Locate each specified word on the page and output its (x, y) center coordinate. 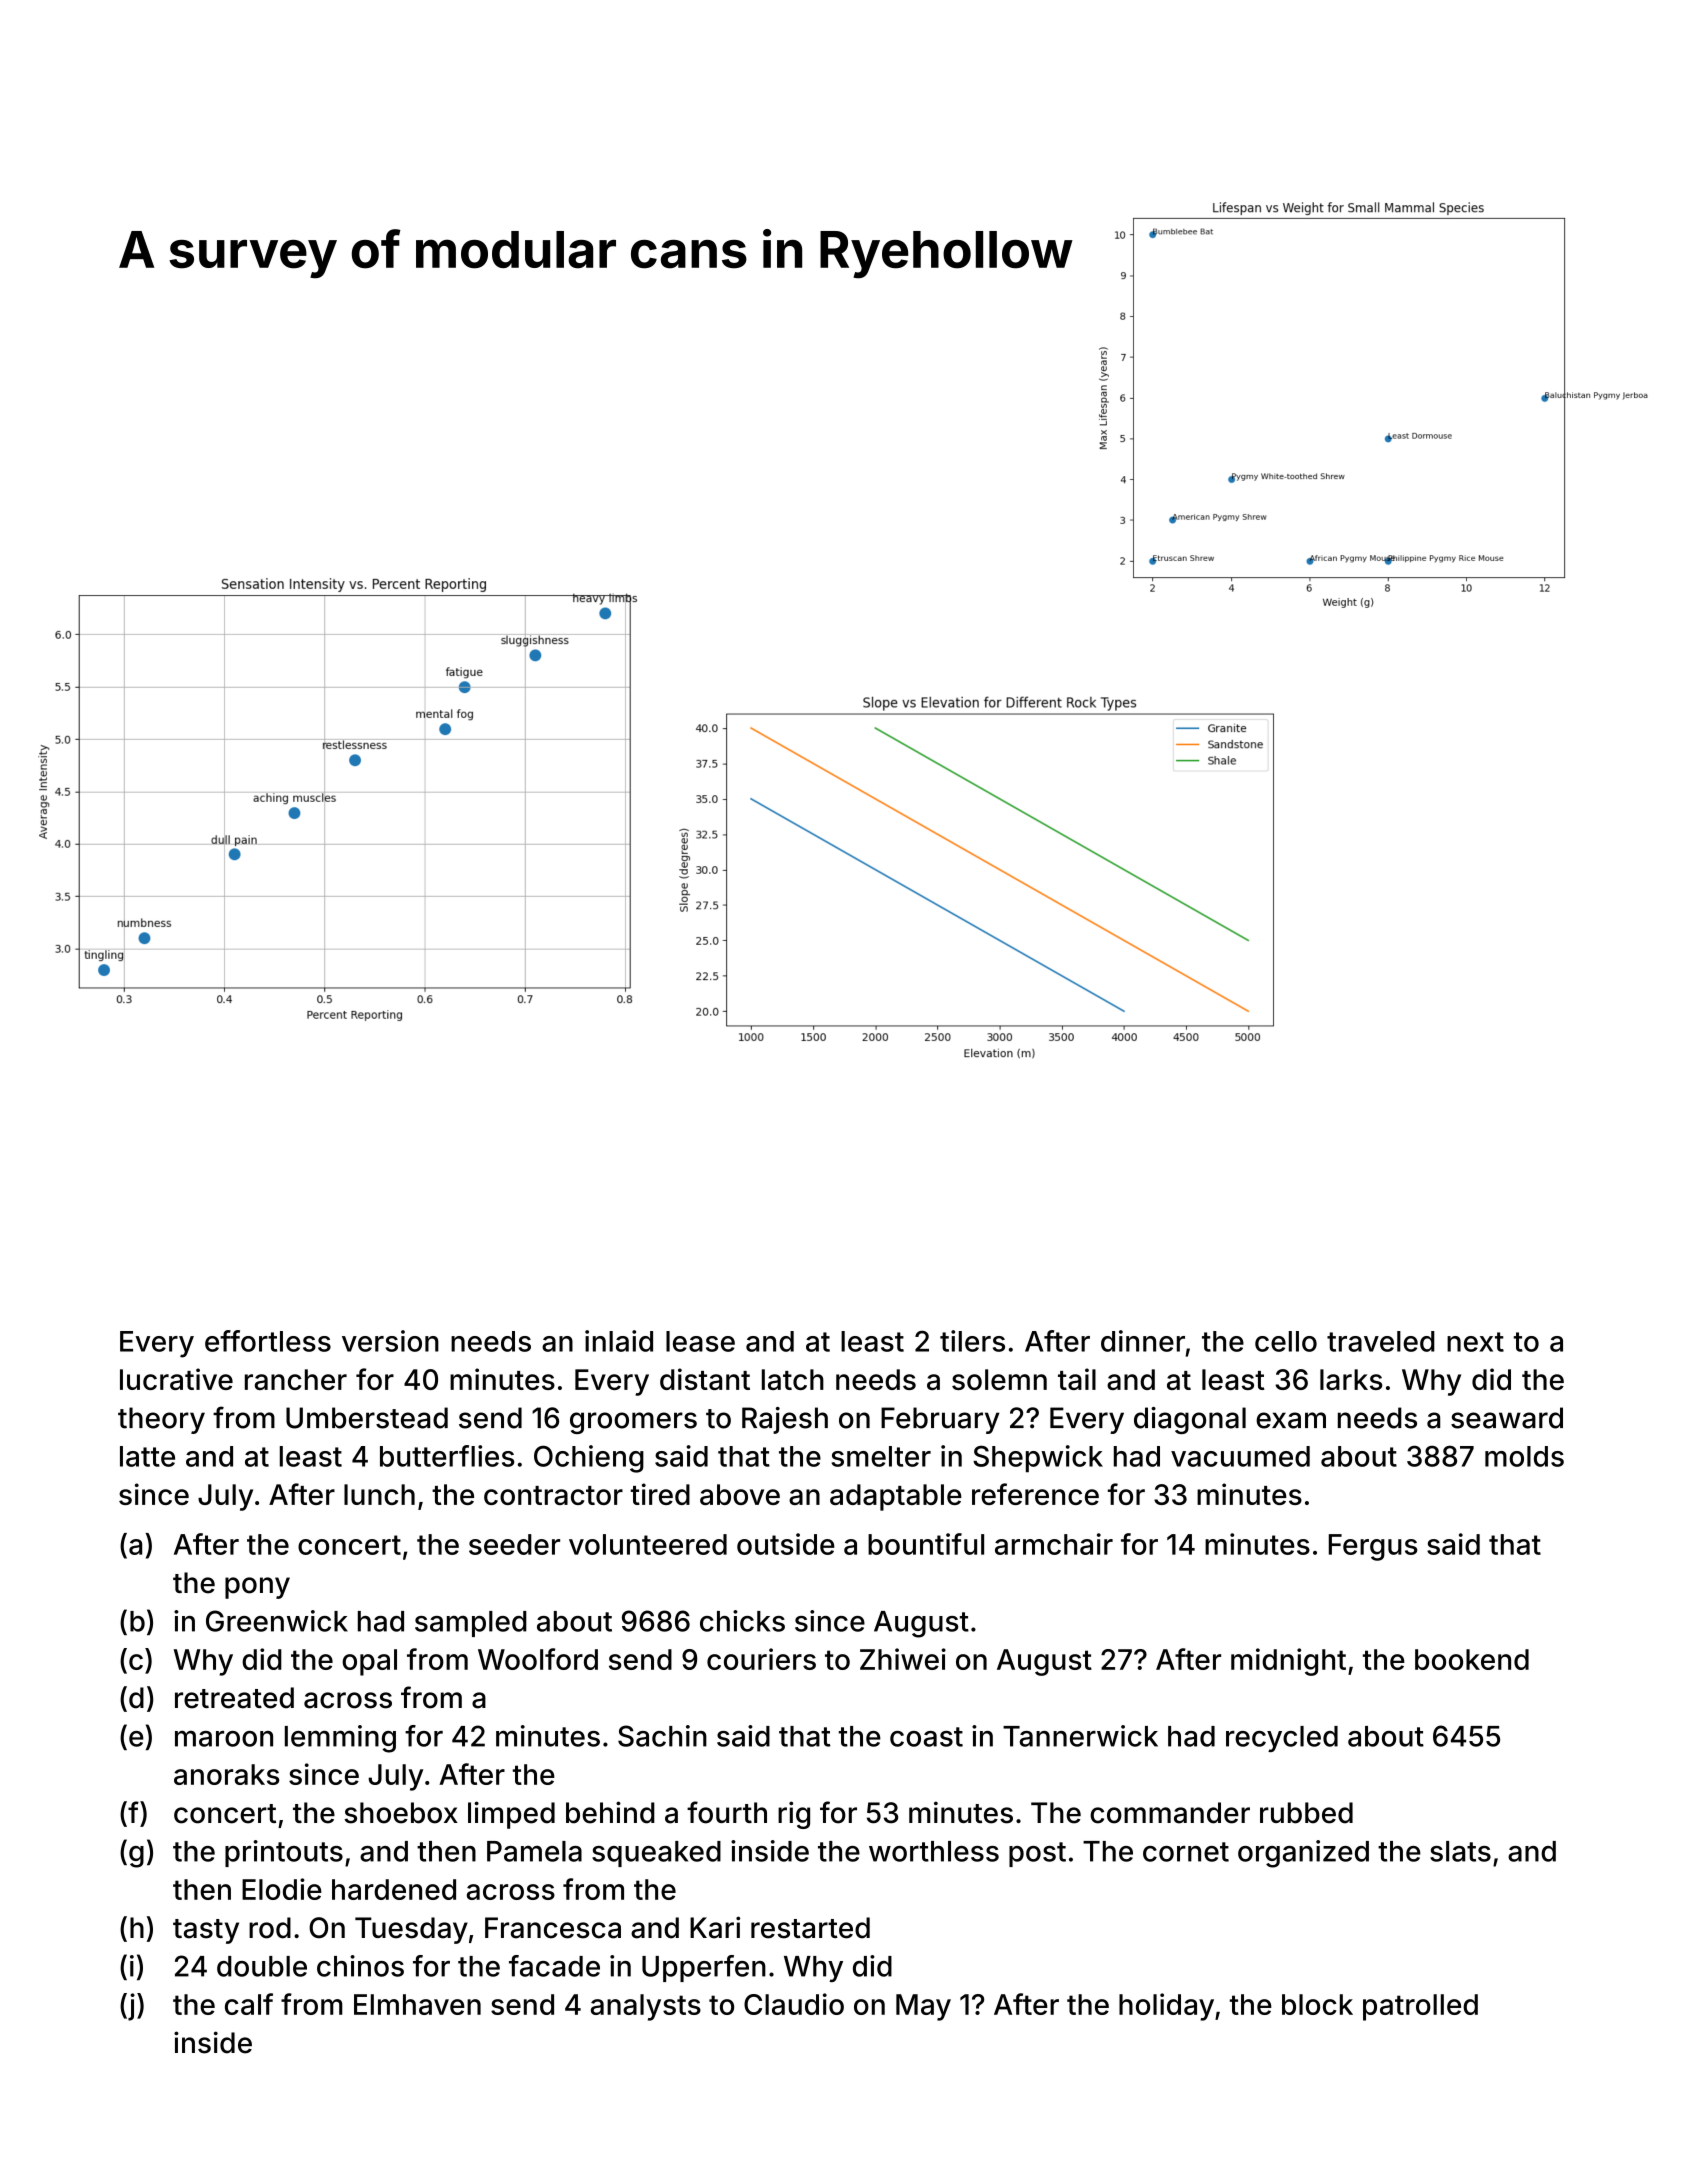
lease (700, 1341)
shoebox (401, 1813)
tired (660, 1494)
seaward (1507, 1418)
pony (257, 1588)
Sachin (662, 1736)
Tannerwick (1080, 1736)
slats (1460, 1851)
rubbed (1306, 1813)
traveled (1381, 1341)
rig (794, 1815)
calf (249, 2004)
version (390, 1341)
